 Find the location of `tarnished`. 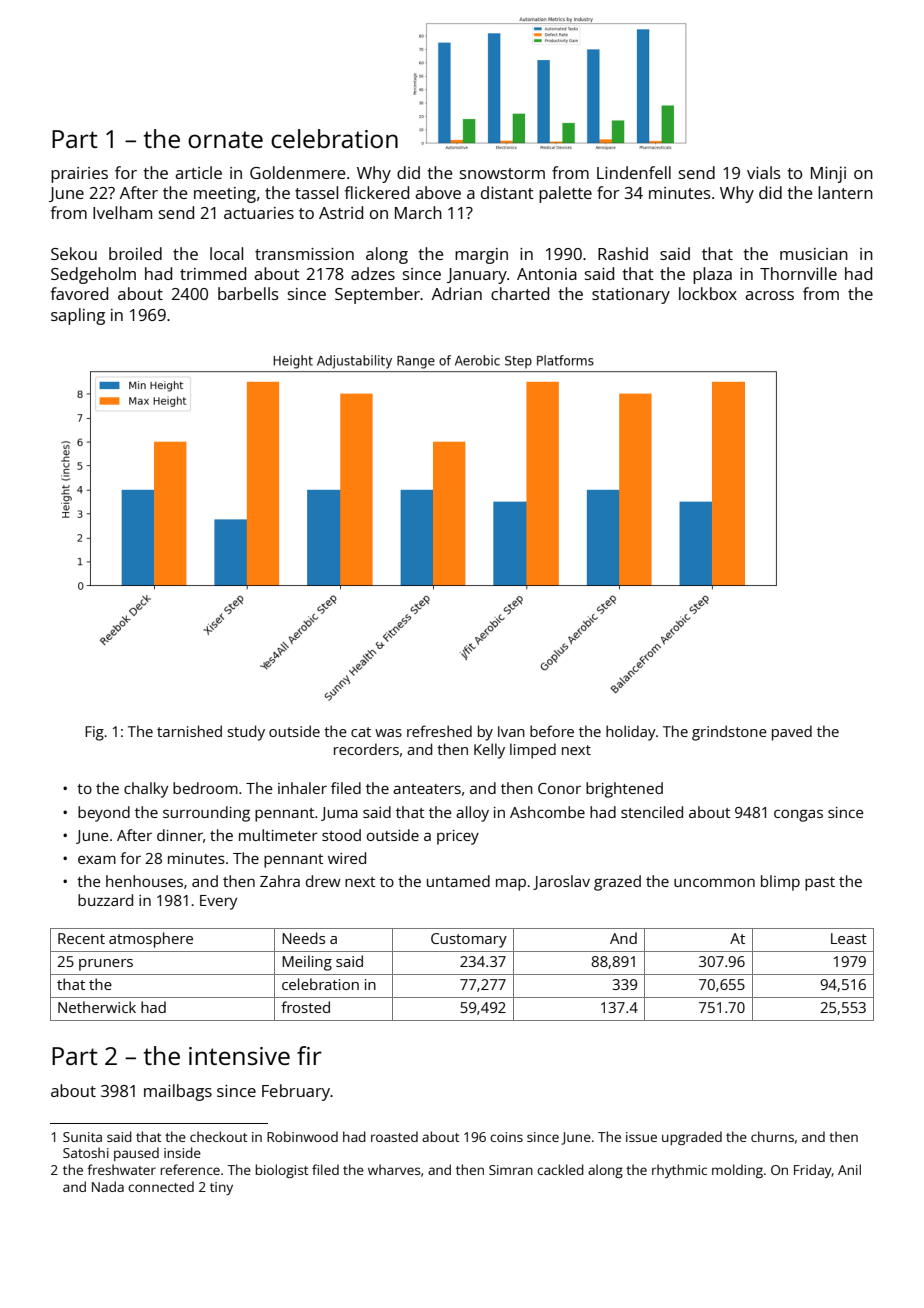

tarnished is located at coordinates (189, 731).
